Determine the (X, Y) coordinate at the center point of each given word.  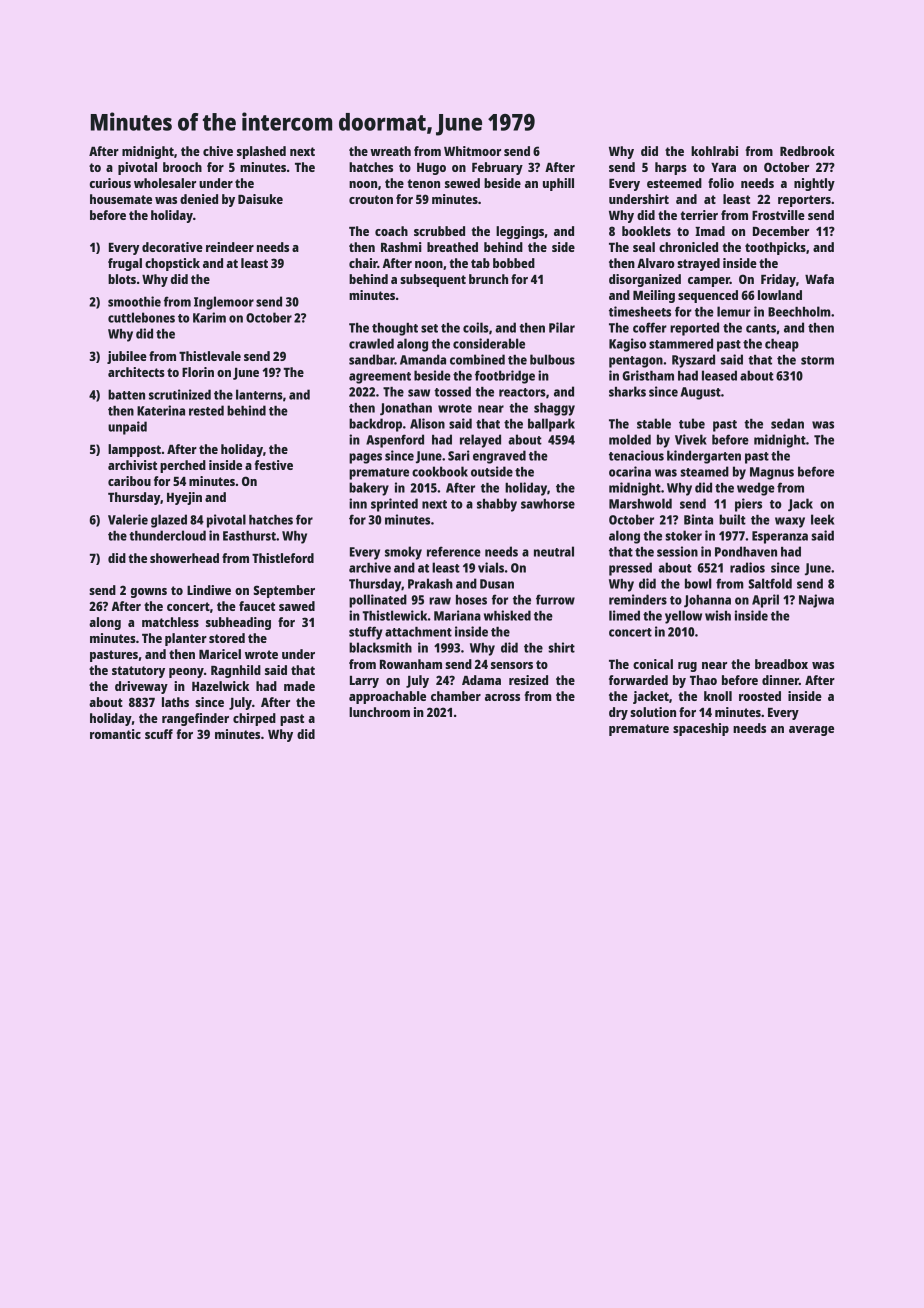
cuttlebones (141, 317)
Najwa (816, 601)
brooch (182, 167)
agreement (380, 378)
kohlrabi (714, 151)
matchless (170, 622)
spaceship (701, 729)
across (502, 697)
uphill (558, 184)
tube (692, 423)
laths (175, 702)
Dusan (497, 584)
